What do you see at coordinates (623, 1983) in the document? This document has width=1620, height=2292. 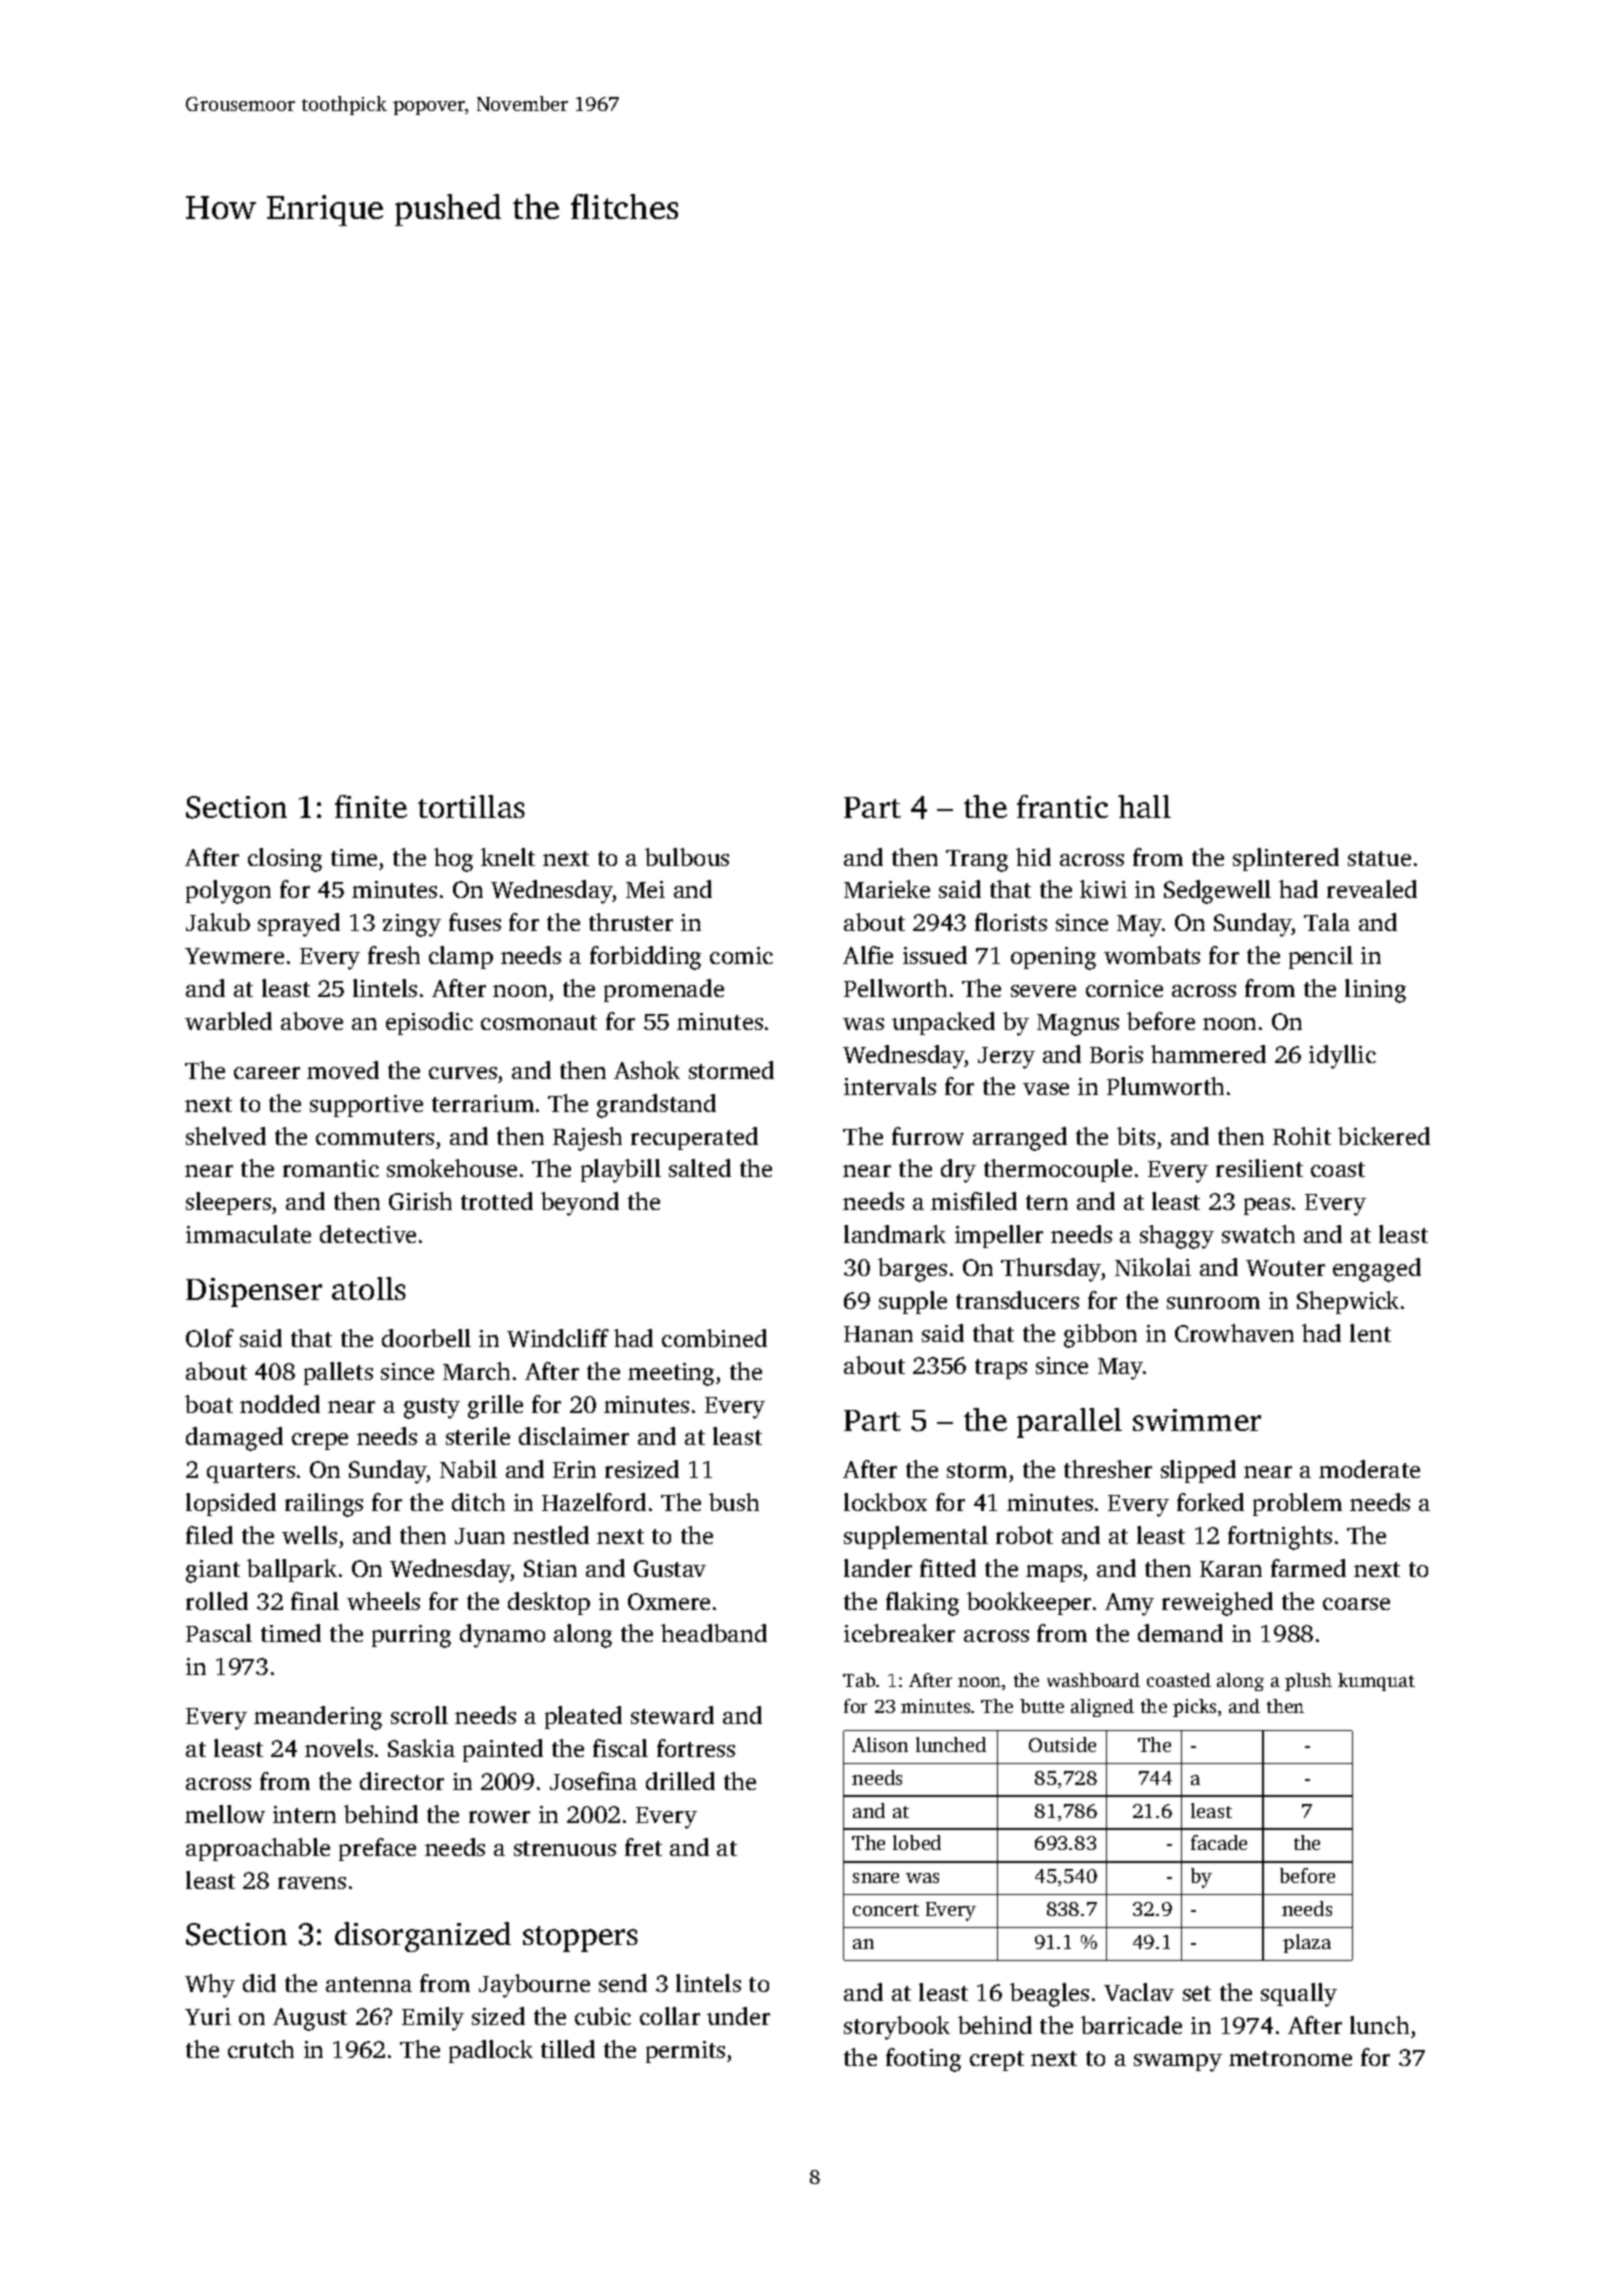 I see `send` at bounding box center [623, 1983].
